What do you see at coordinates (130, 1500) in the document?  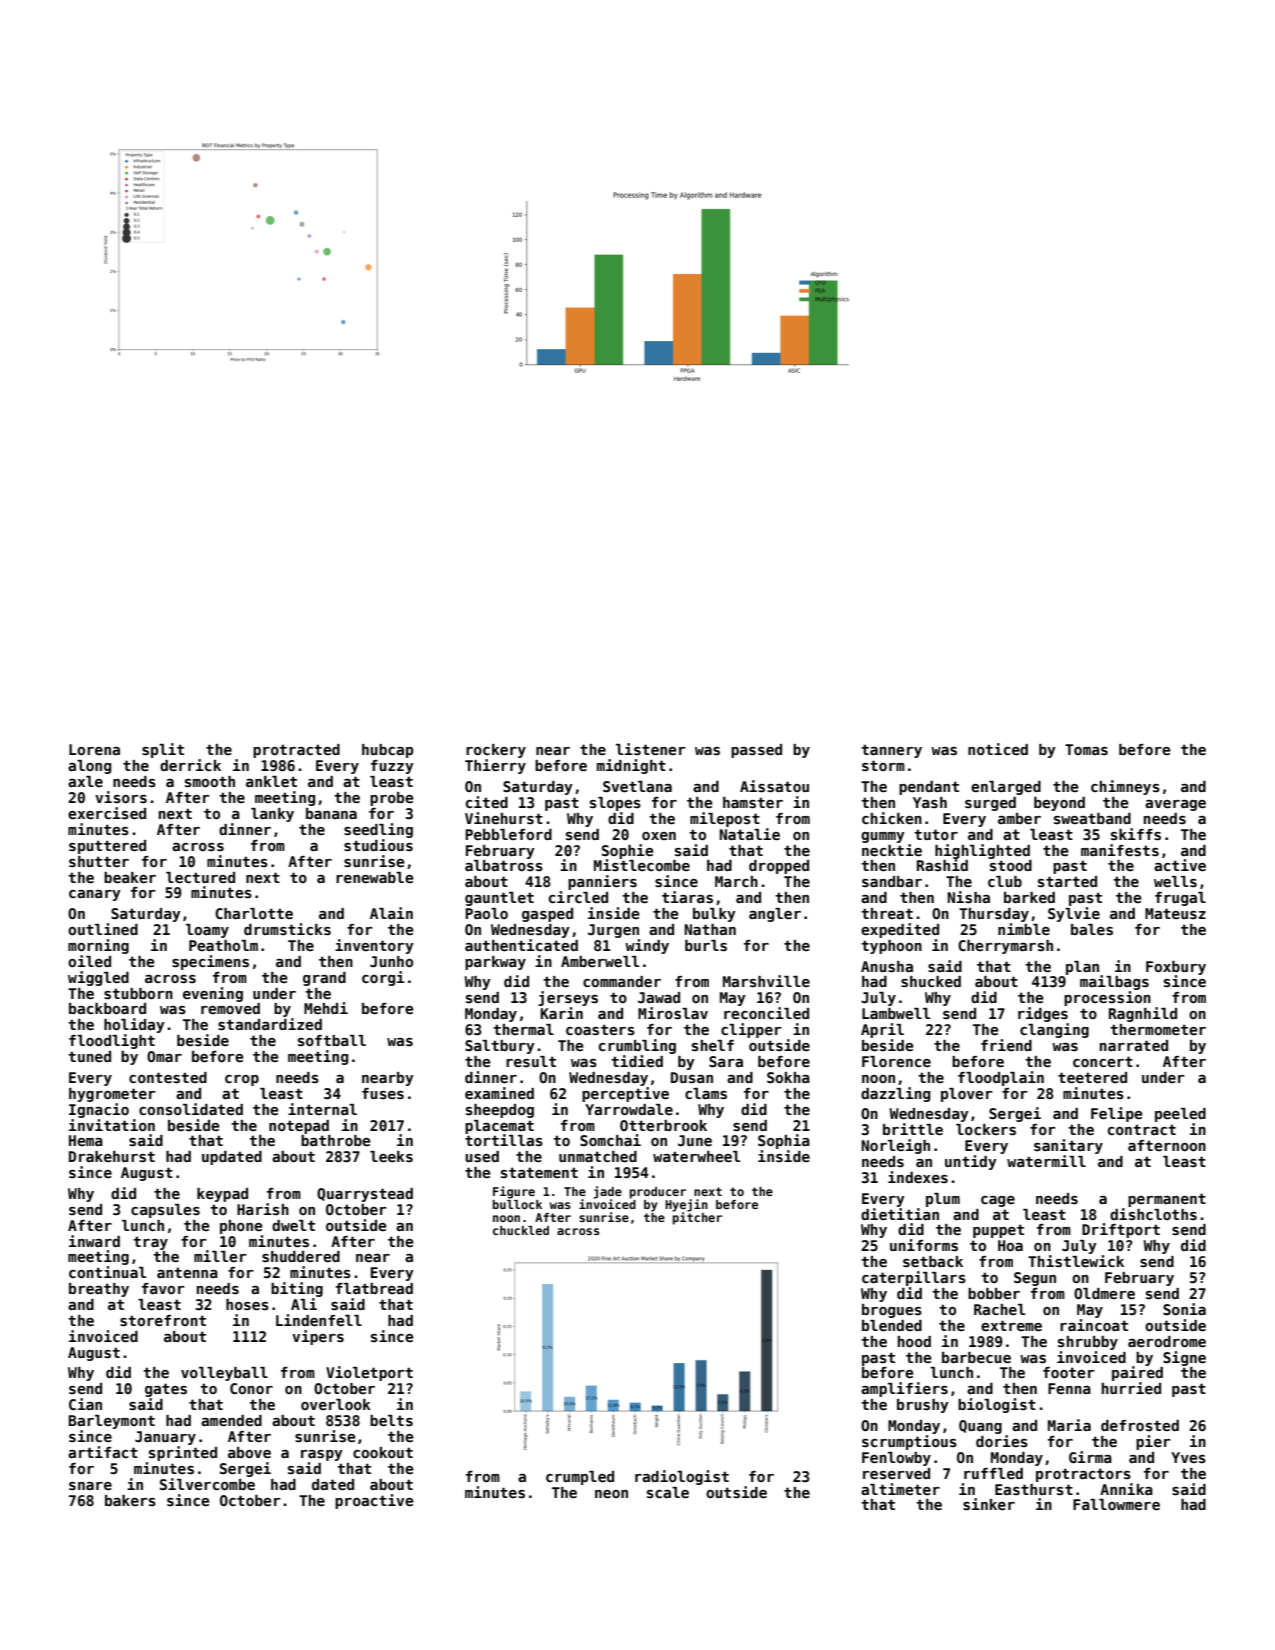 I see `bakers` at bounding box center [130, 1500].
